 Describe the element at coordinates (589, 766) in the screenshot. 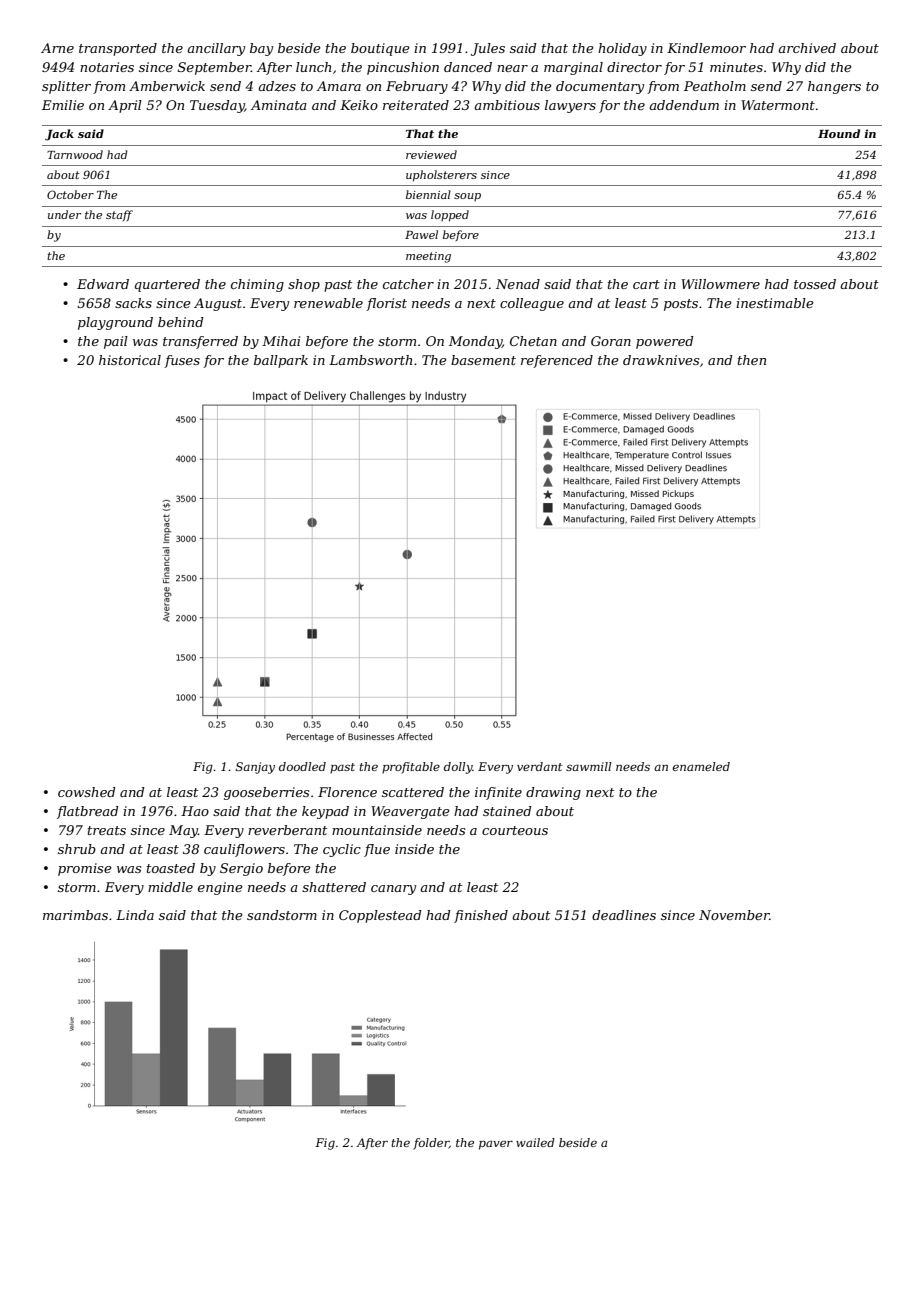

I see `sawmill` at that location.
